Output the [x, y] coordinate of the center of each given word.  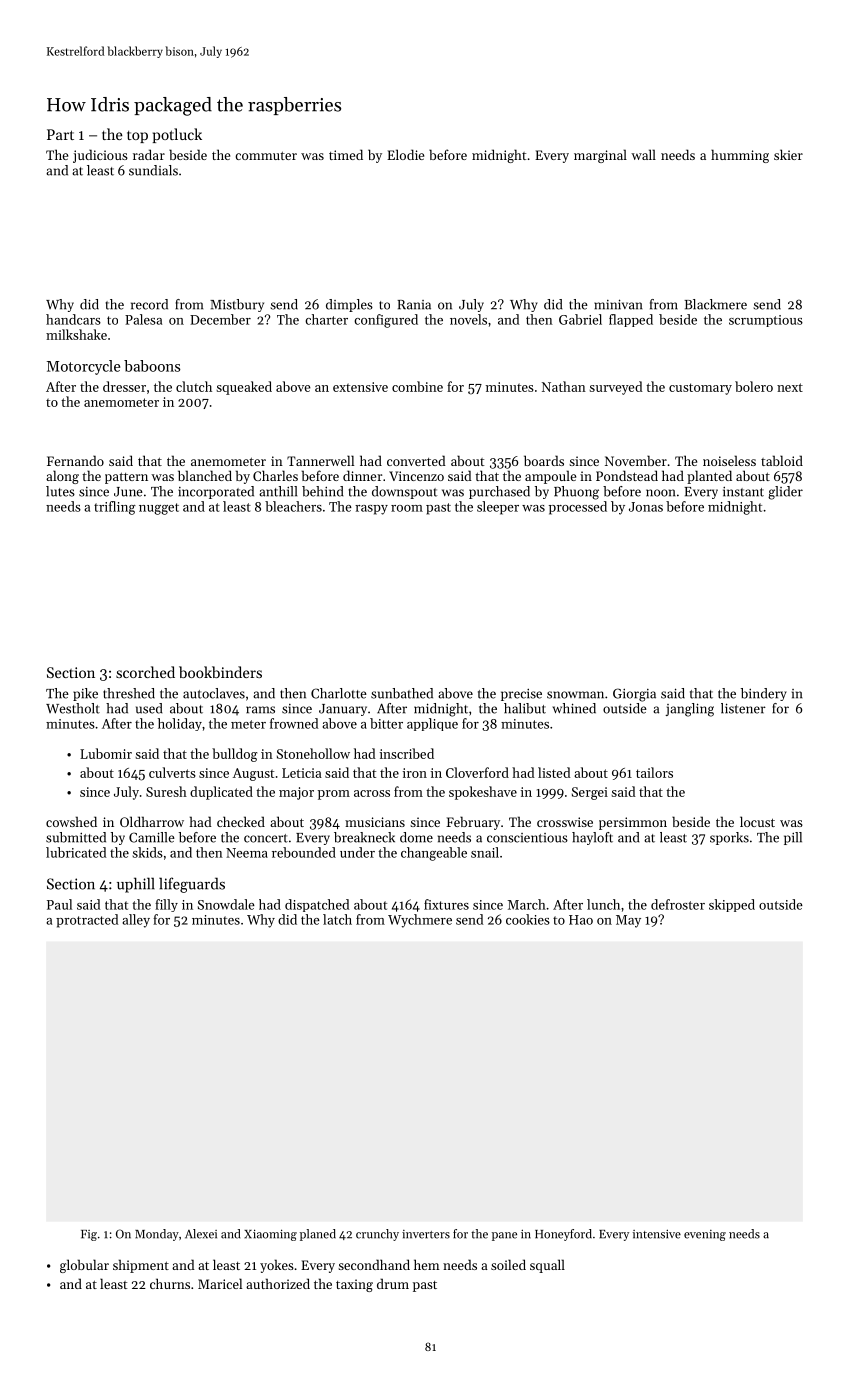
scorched [145, 672]
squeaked [244, 388]
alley [136, 921]
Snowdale [226, 904]
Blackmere [715, 304]
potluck [177, 135]
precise [521, 695]
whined [574, 708]
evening [705, 1235]
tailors [654, 772]
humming [740, 156]
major [296, 793]
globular [84, 1266]
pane [504, 1236]
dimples [349, 305]
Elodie [405, 154]
